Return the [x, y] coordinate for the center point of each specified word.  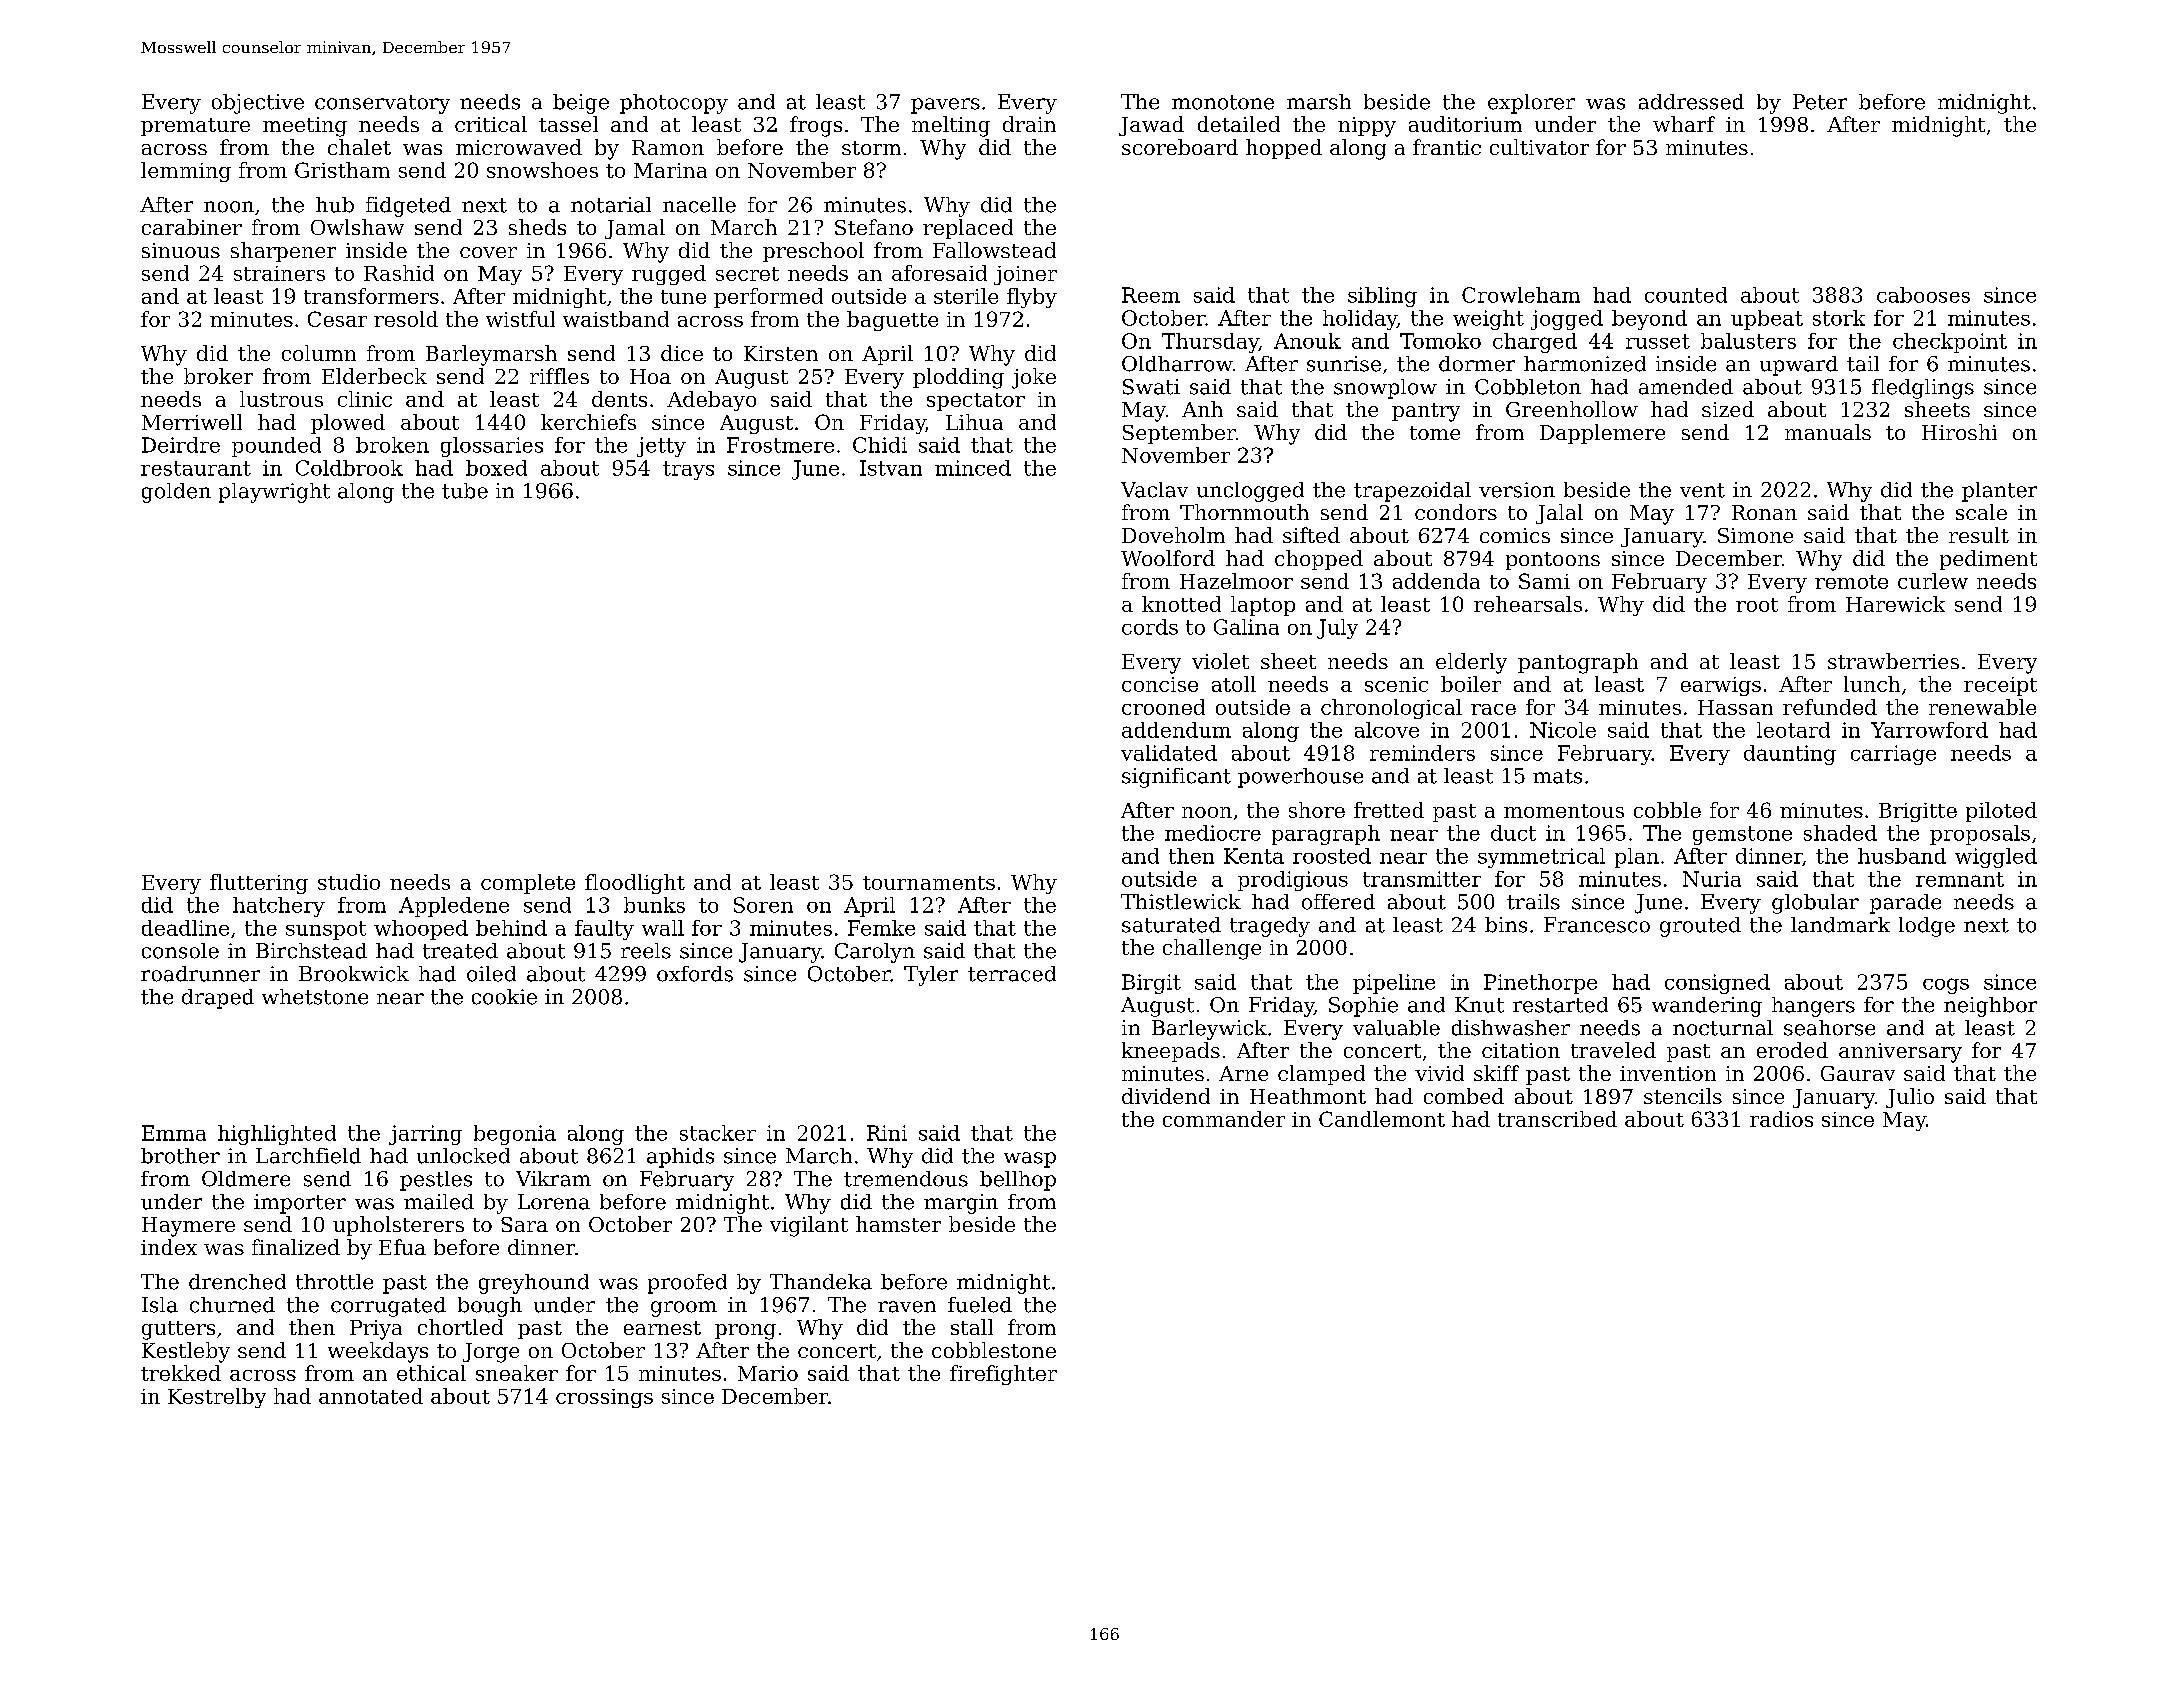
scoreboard [1180, 147]
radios [1781, 1119]
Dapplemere [1602, 434]
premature [195, 127]
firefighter [1003, 1375]
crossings [604, 1398]
